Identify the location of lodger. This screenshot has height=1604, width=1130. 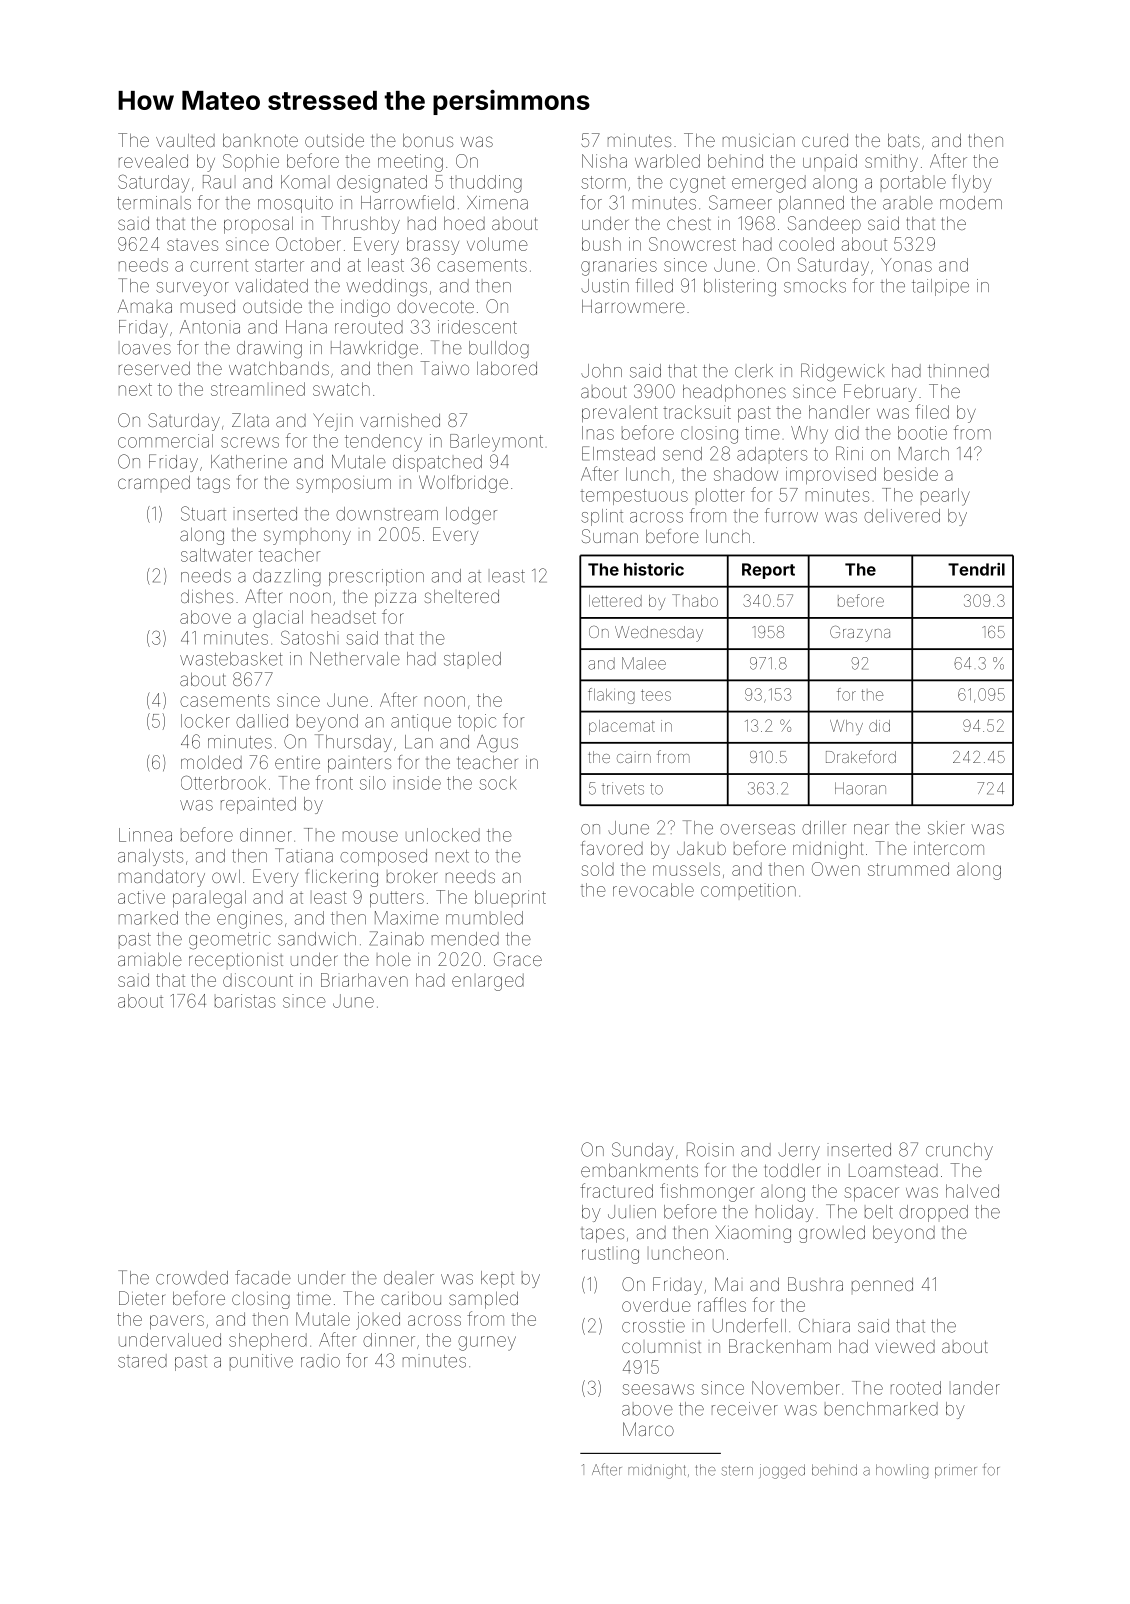
(471, 516).
